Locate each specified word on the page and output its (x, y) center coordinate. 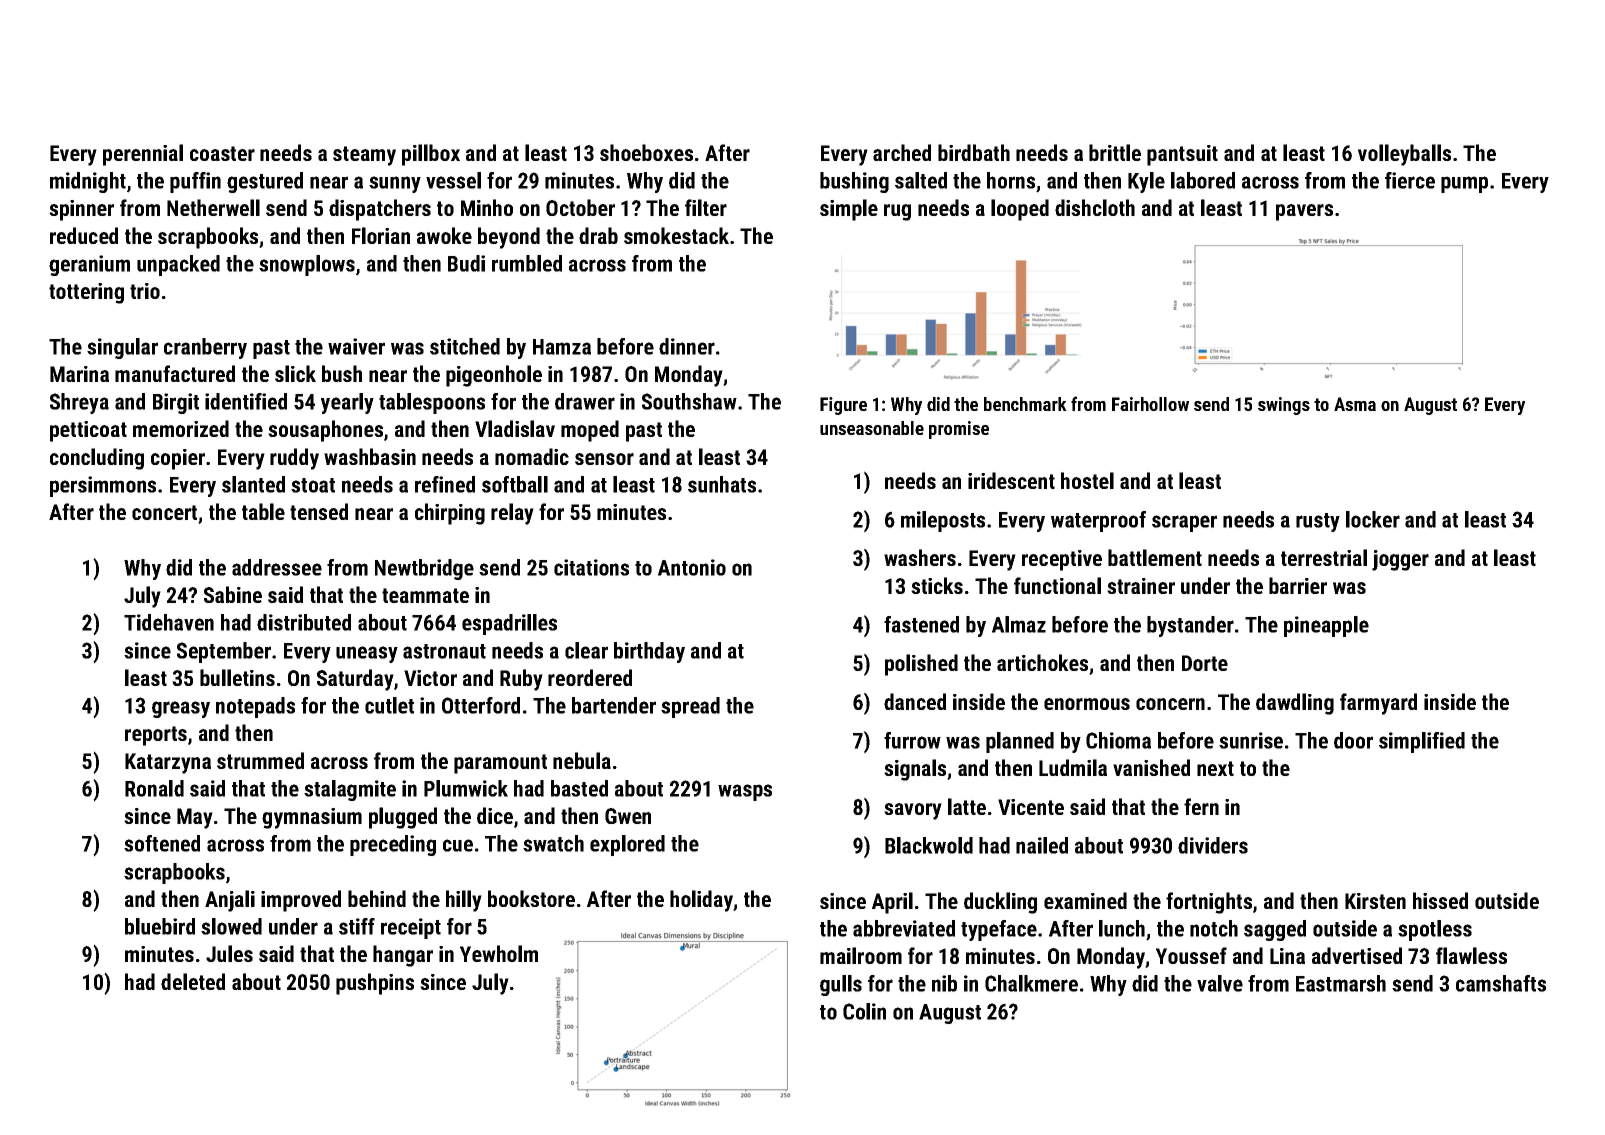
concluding (97, 459)
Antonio (692, 567)
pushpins (375, 984)
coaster (222, 153)
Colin (864, 1011)
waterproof (1098, 521)
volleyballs (1404, 155)
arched (902, 152)
